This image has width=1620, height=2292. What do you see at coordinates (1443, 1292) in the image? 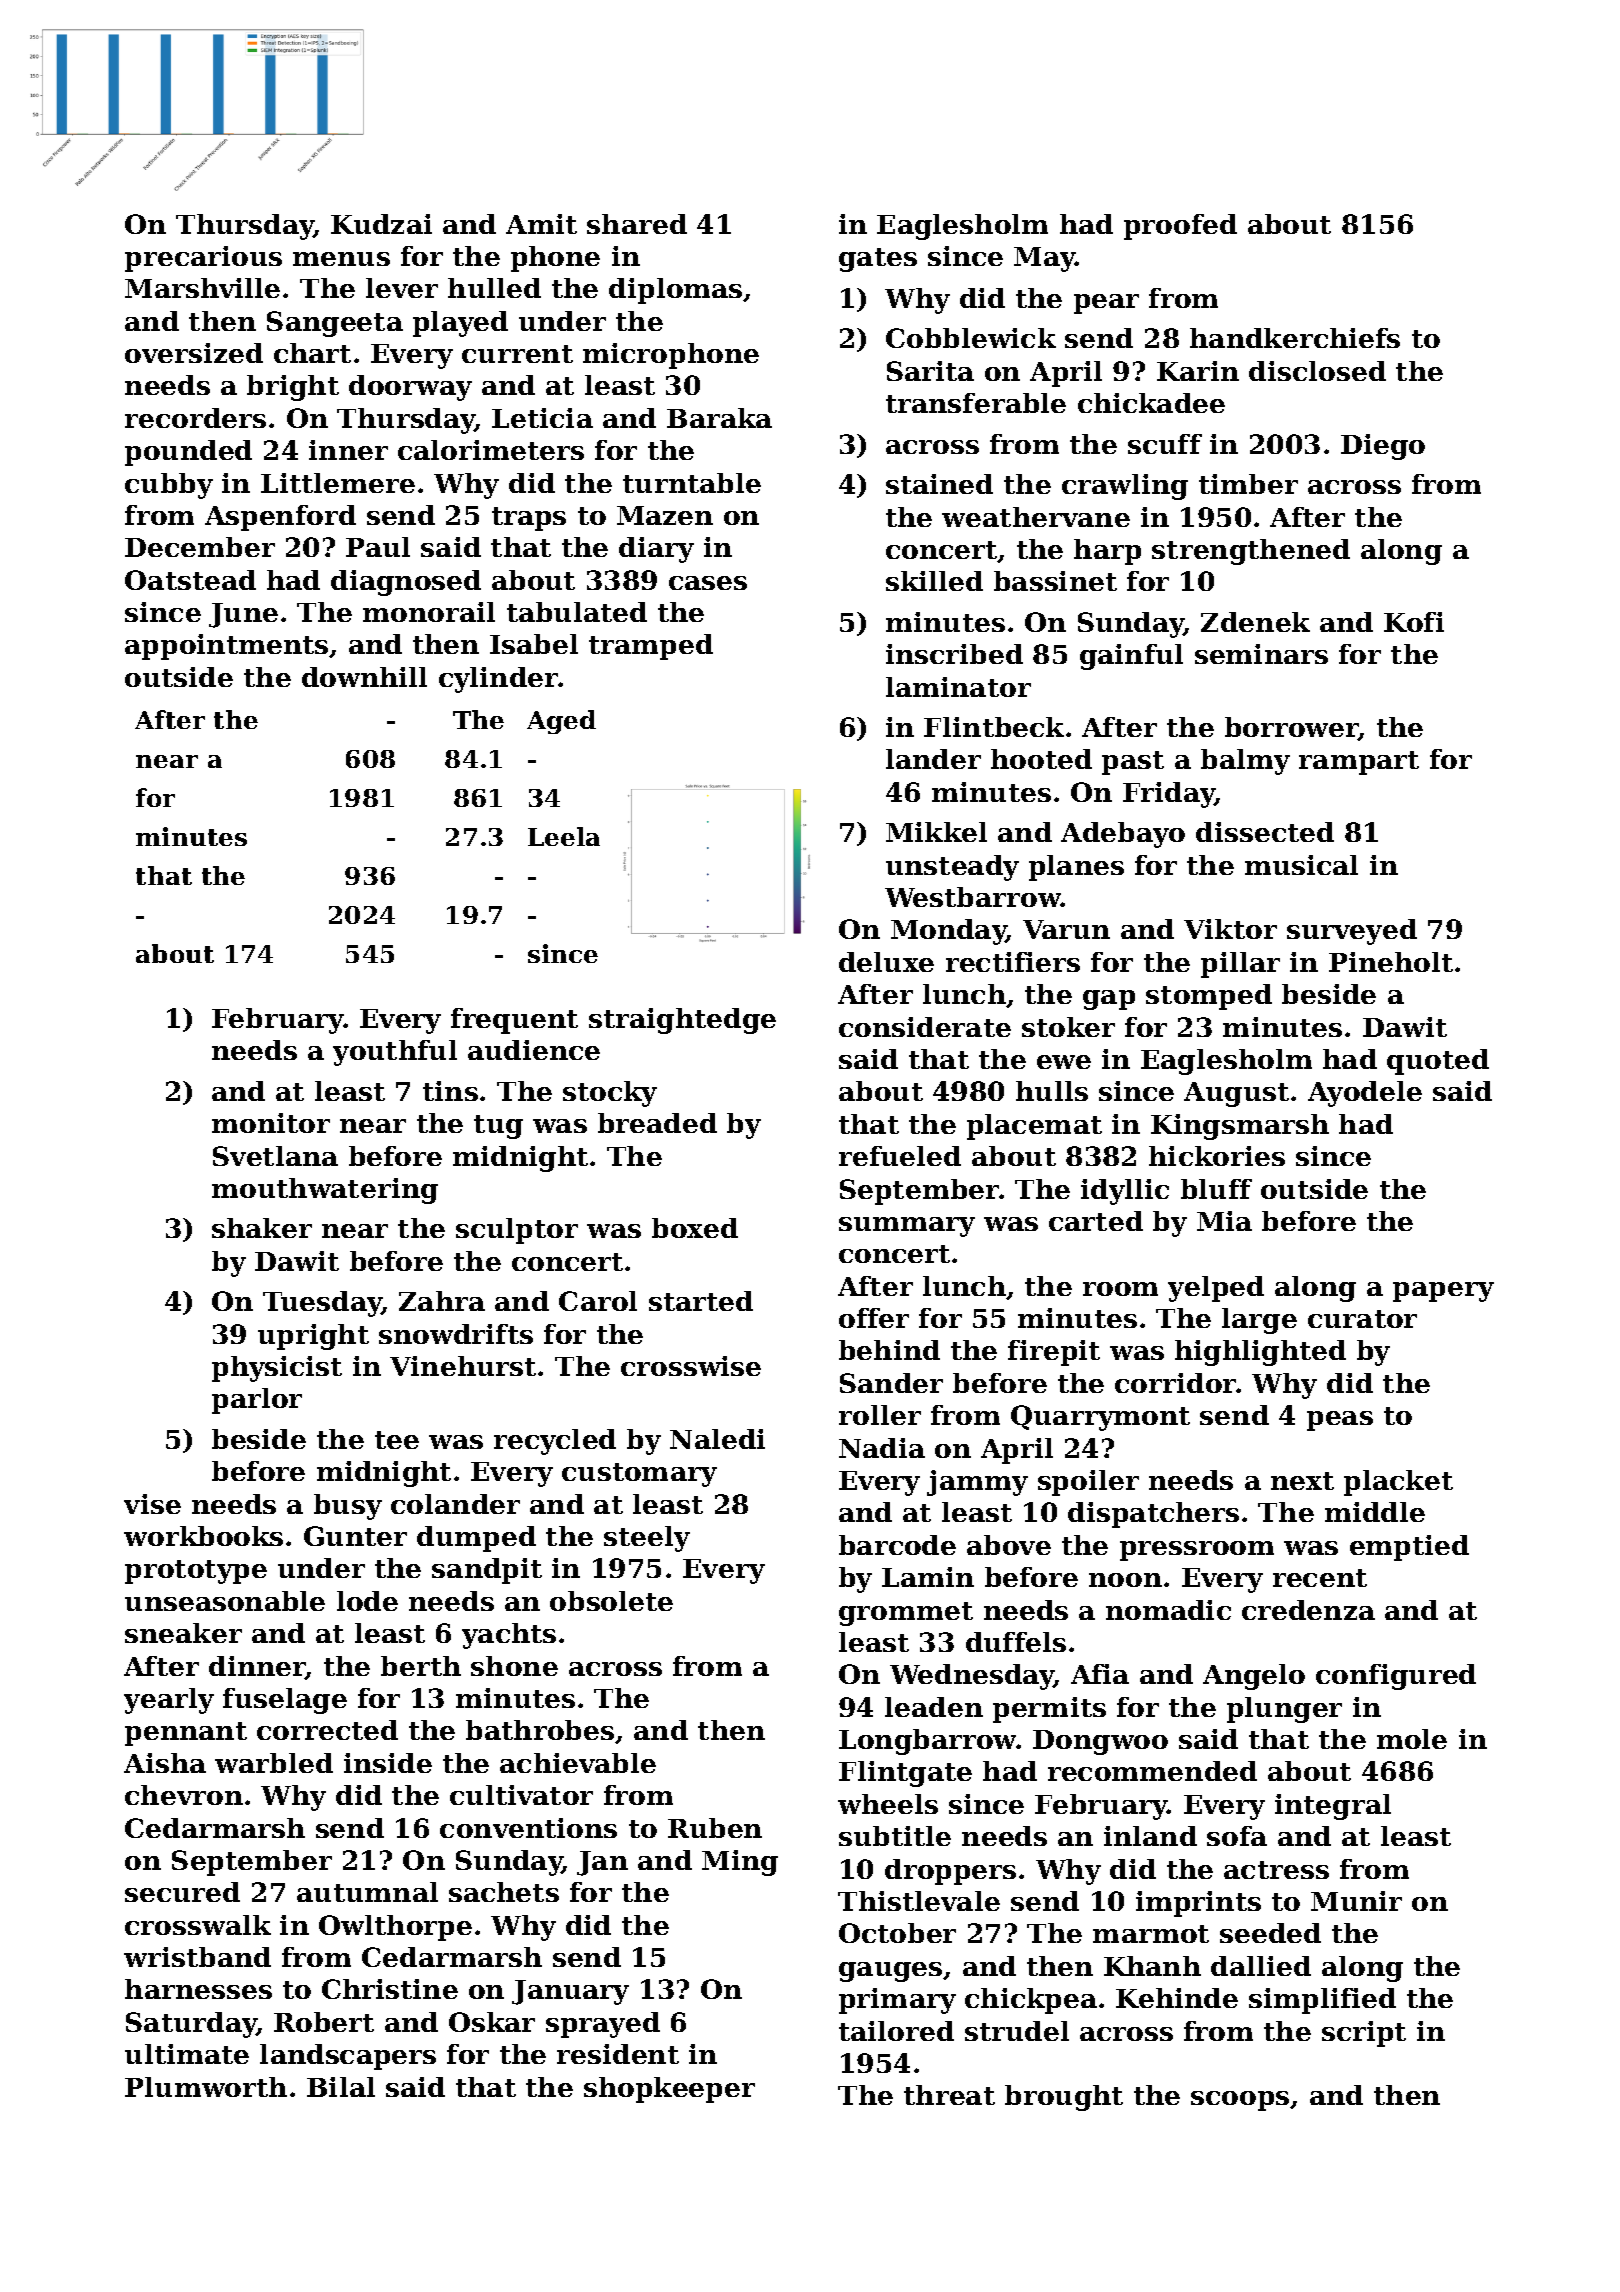
I see `papery` at bounding box center [1443, 1292].
